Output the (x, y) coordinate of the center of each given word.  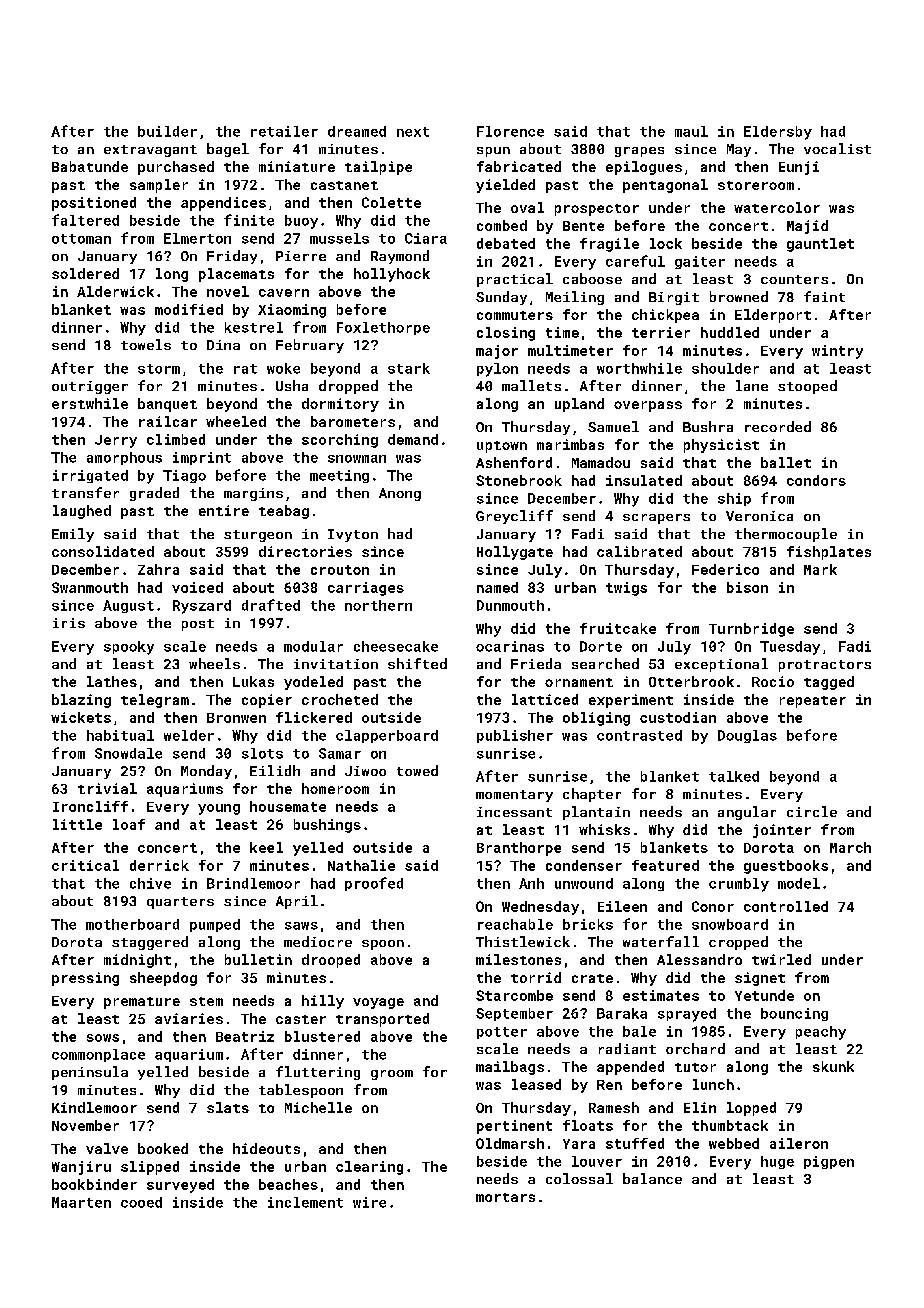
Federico (725, 569)
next (413, 132)
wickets (81, 717)
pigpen (829, 1162)
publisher (515, 736)
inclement (305, 1202)
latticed (545, 699)
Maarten (81, 1202)
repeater (813, 702)
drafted (271, 605)
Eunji (799, 168)
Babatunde (90, 166)
